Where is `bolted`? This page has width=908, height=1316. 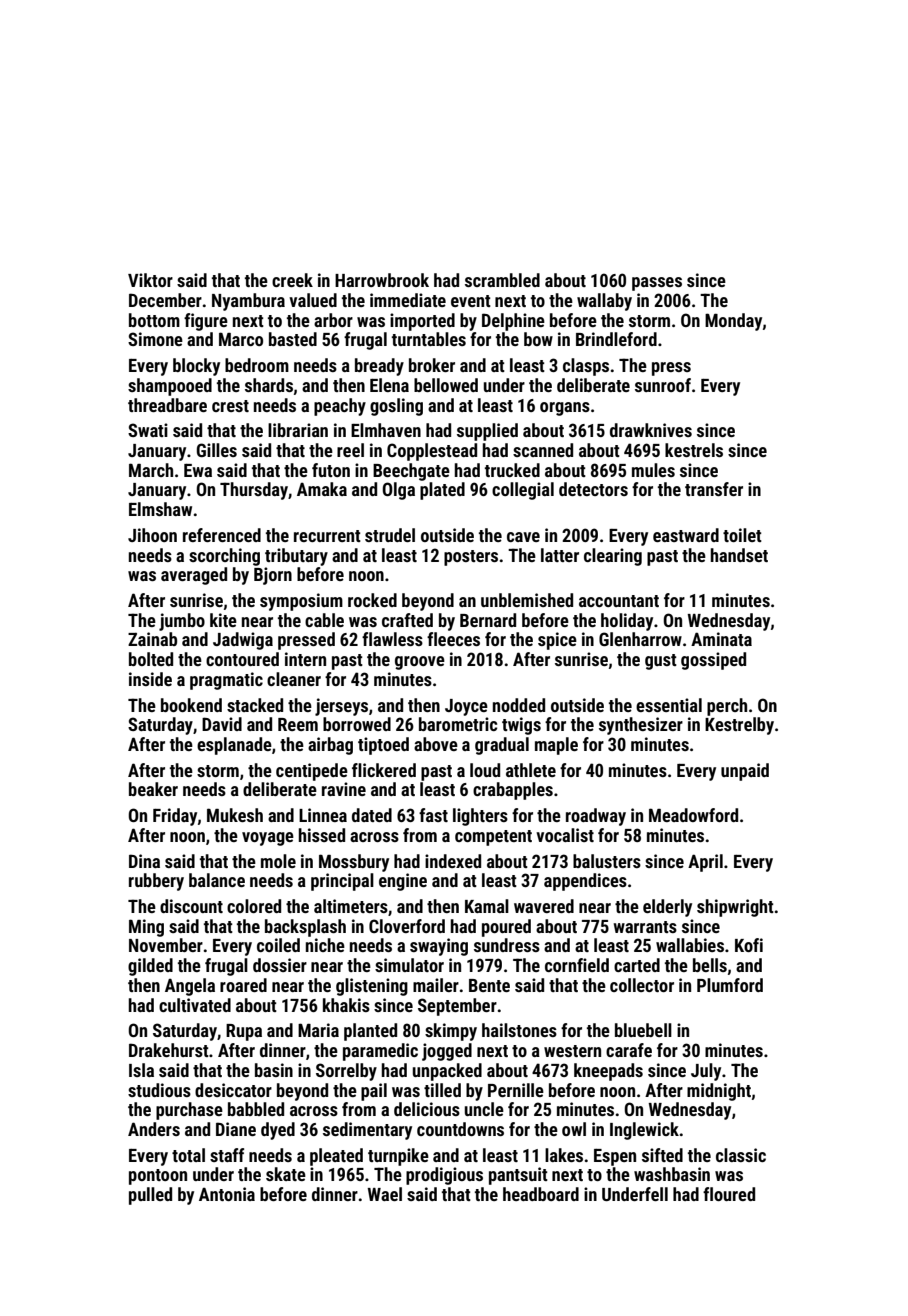
bolted is located at coordinates (151, 659).
